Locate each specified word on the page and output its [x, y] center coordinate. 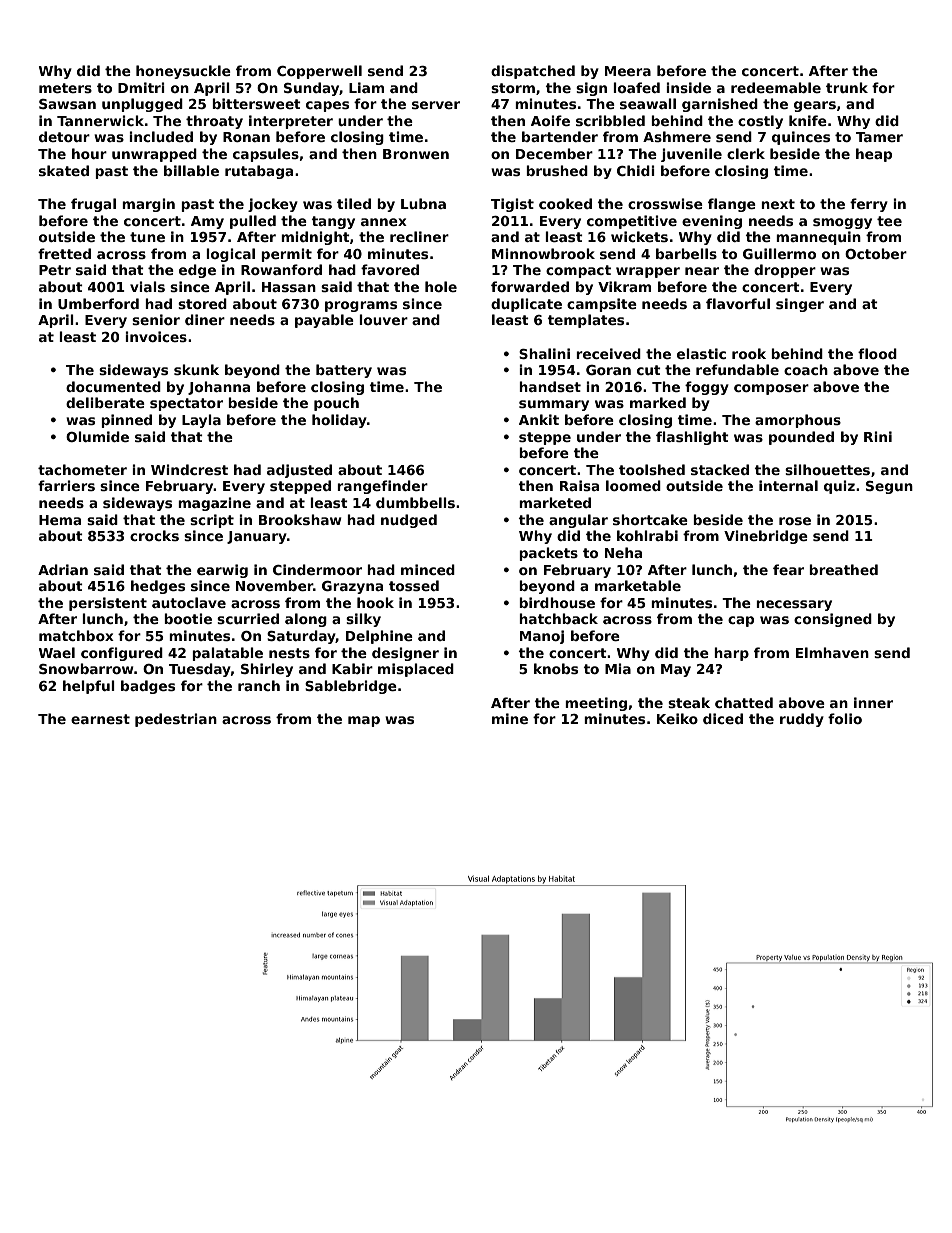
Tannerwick [100, 120]
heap [874, 155]
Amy [207, 222]
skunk [196, 369]
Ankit [539, 419]
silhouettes [827, 469]
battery [344, 371]
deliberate [105, 402]
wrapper [648, 272]
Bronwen [416, 154]
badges [148, 687]
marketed [555, 502]
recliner [419, 236]
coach [806, 369]
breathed [843, 569]
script [212, 521]
